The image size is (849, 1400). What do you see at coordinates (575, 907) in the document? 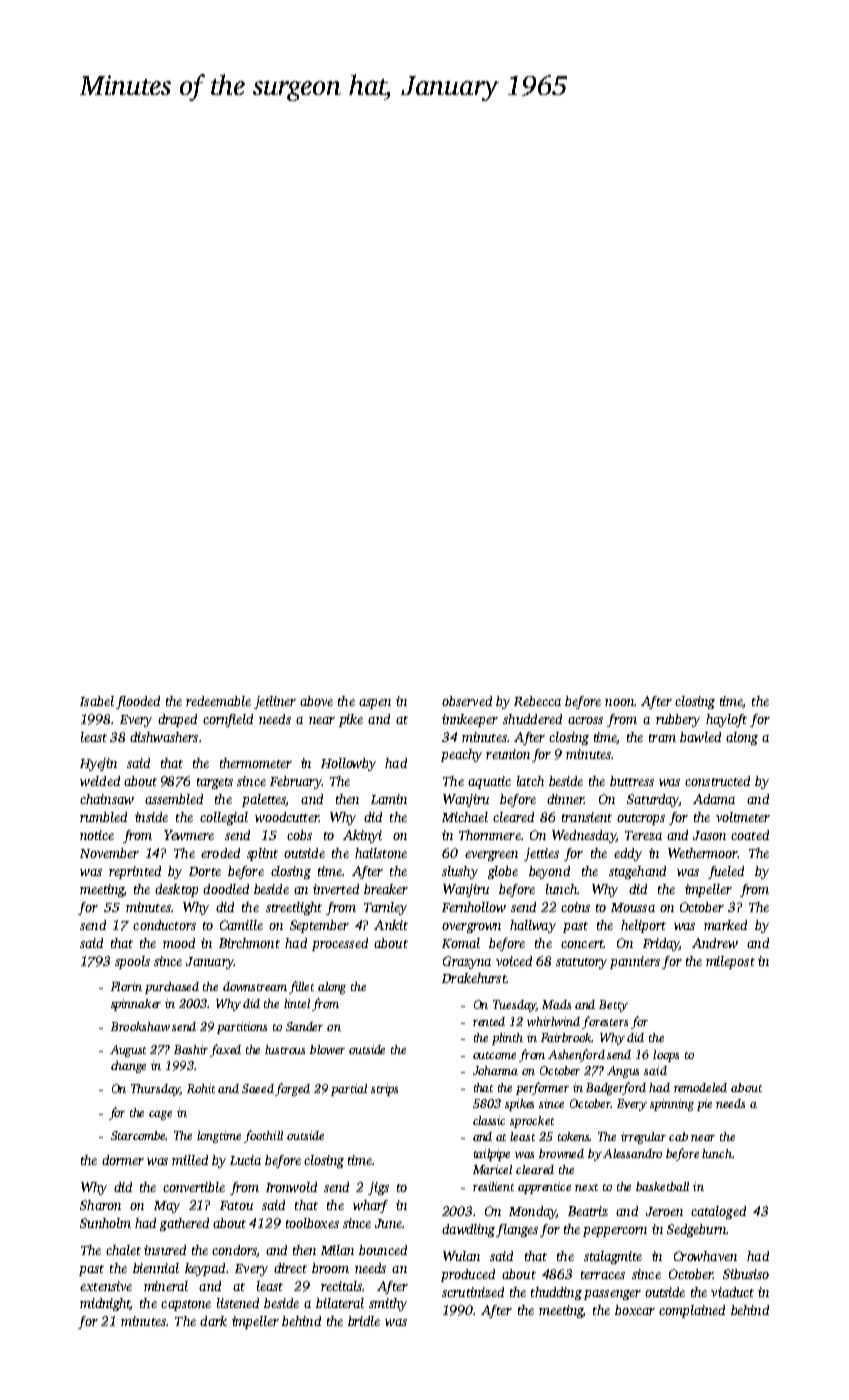
I see `coins` at bounding box center [575, 907].
